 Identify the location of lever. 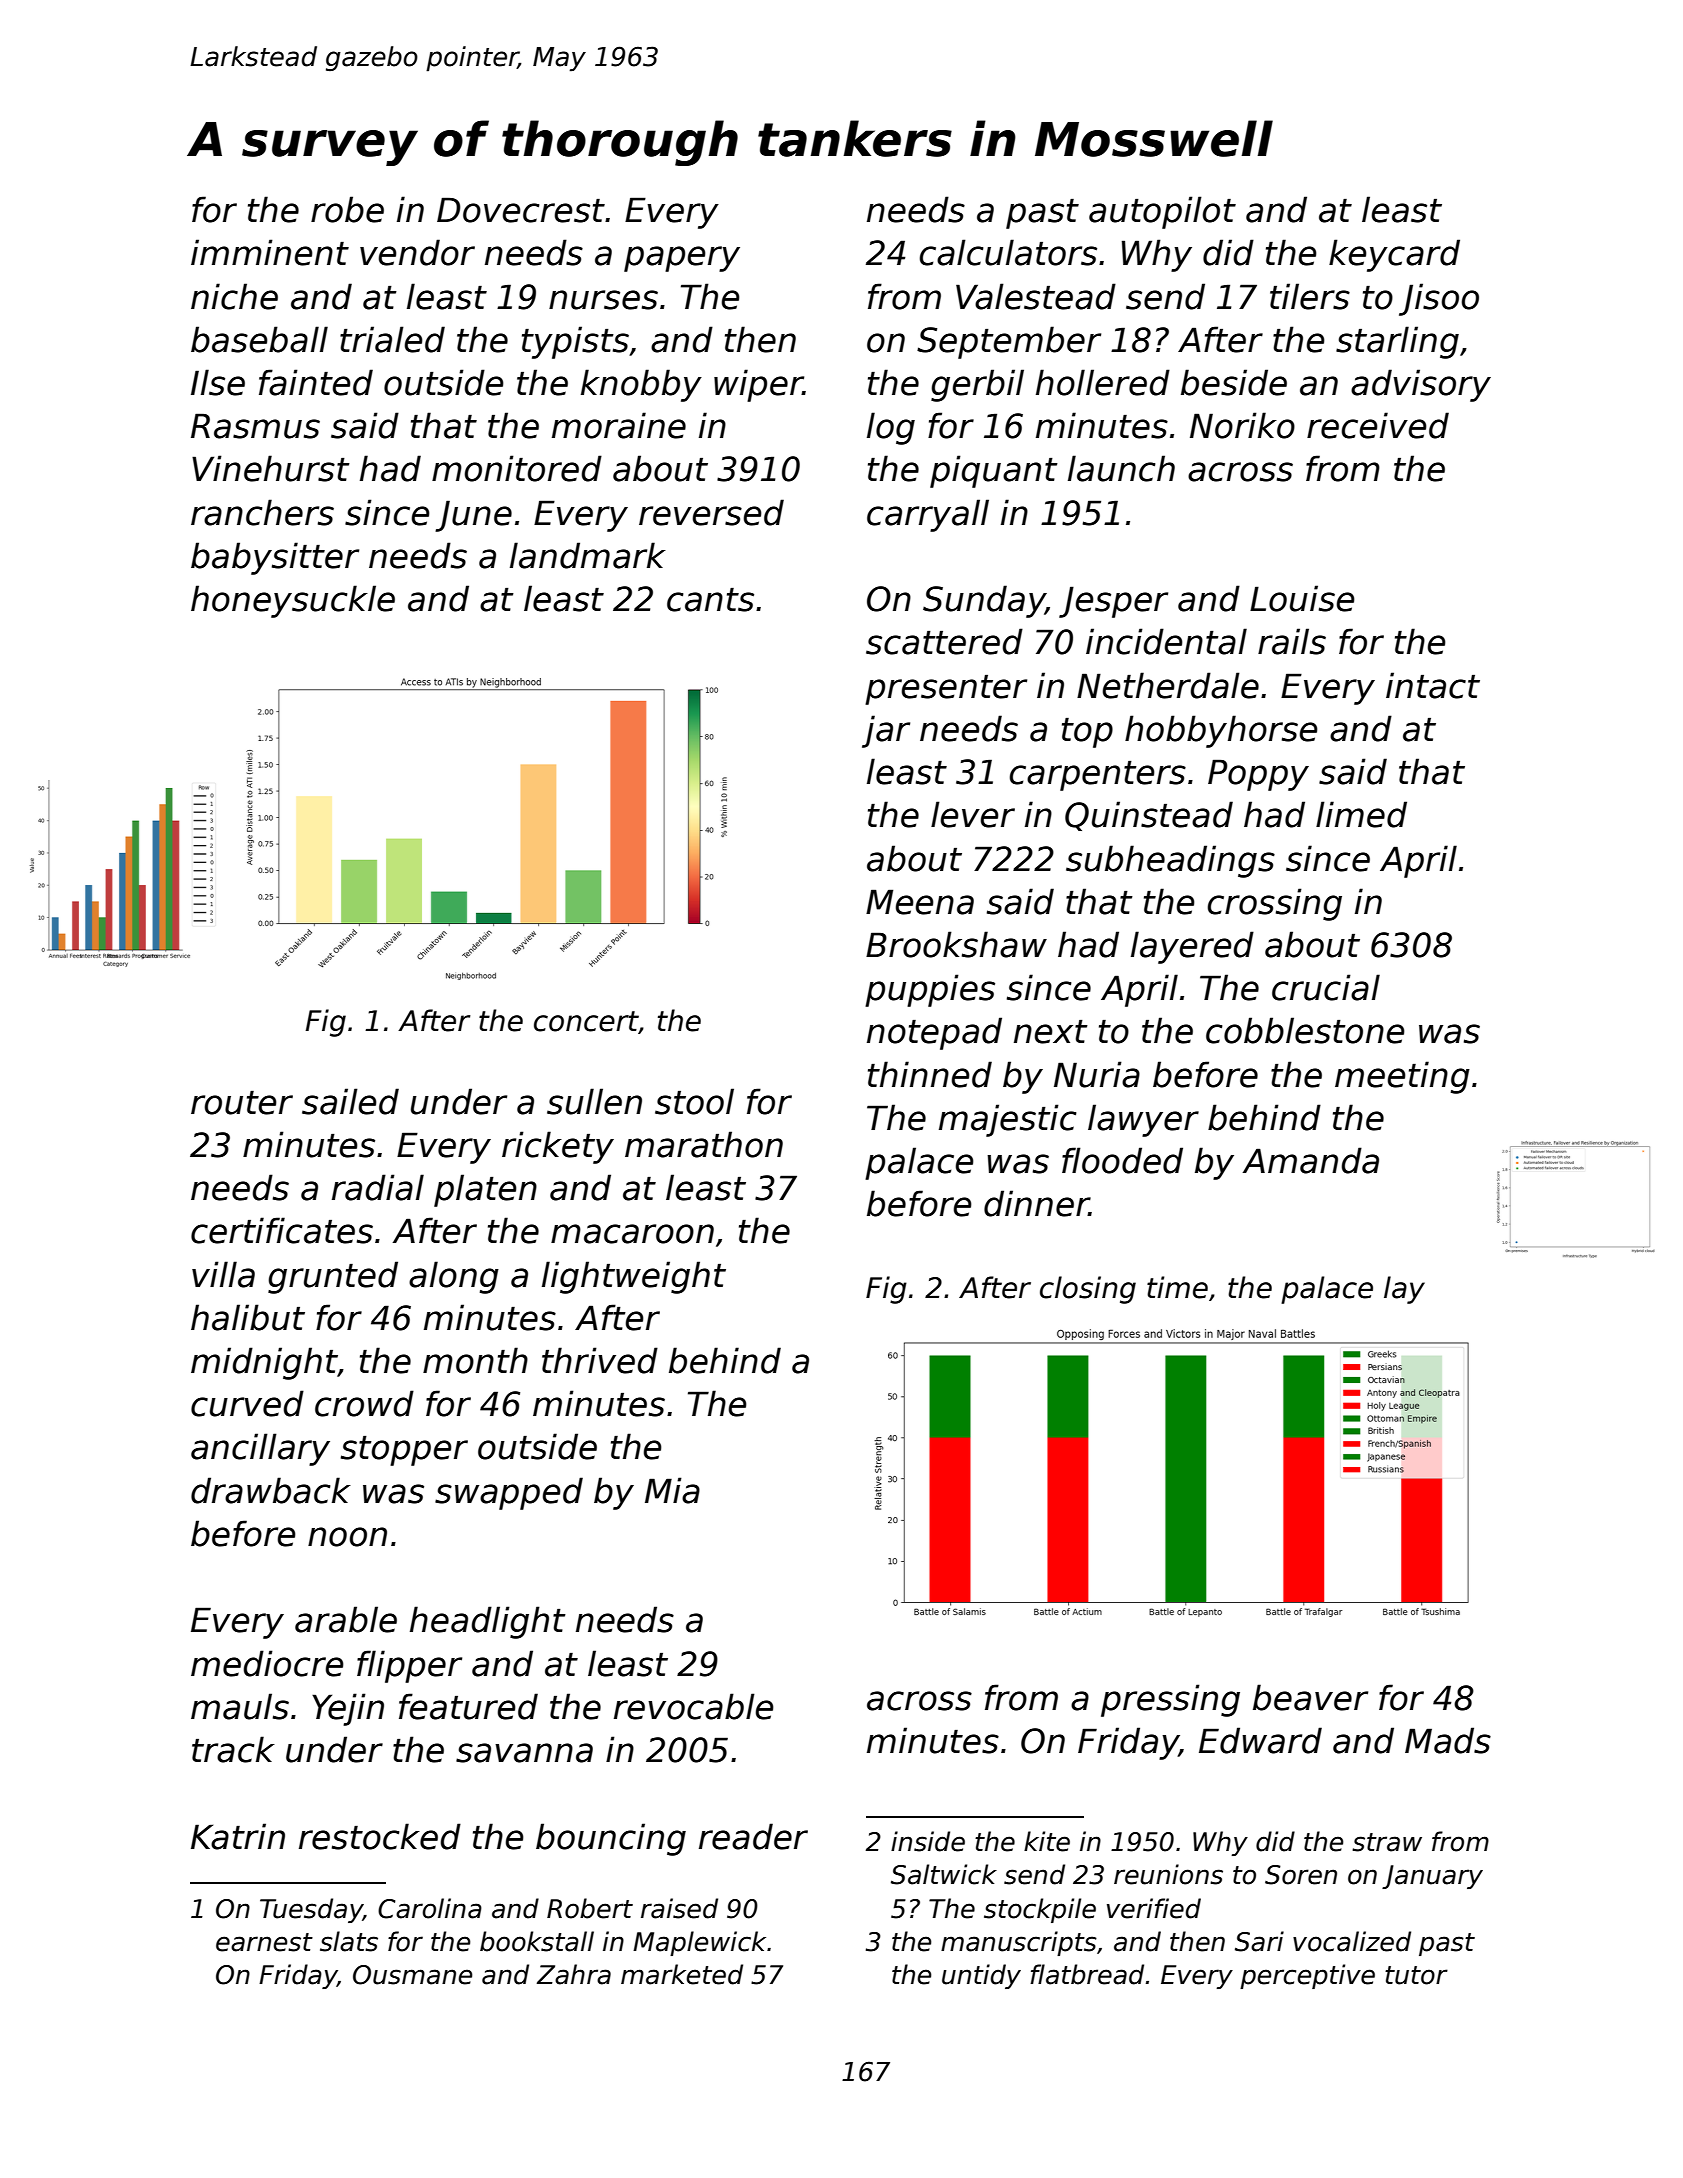
(973, 814).
